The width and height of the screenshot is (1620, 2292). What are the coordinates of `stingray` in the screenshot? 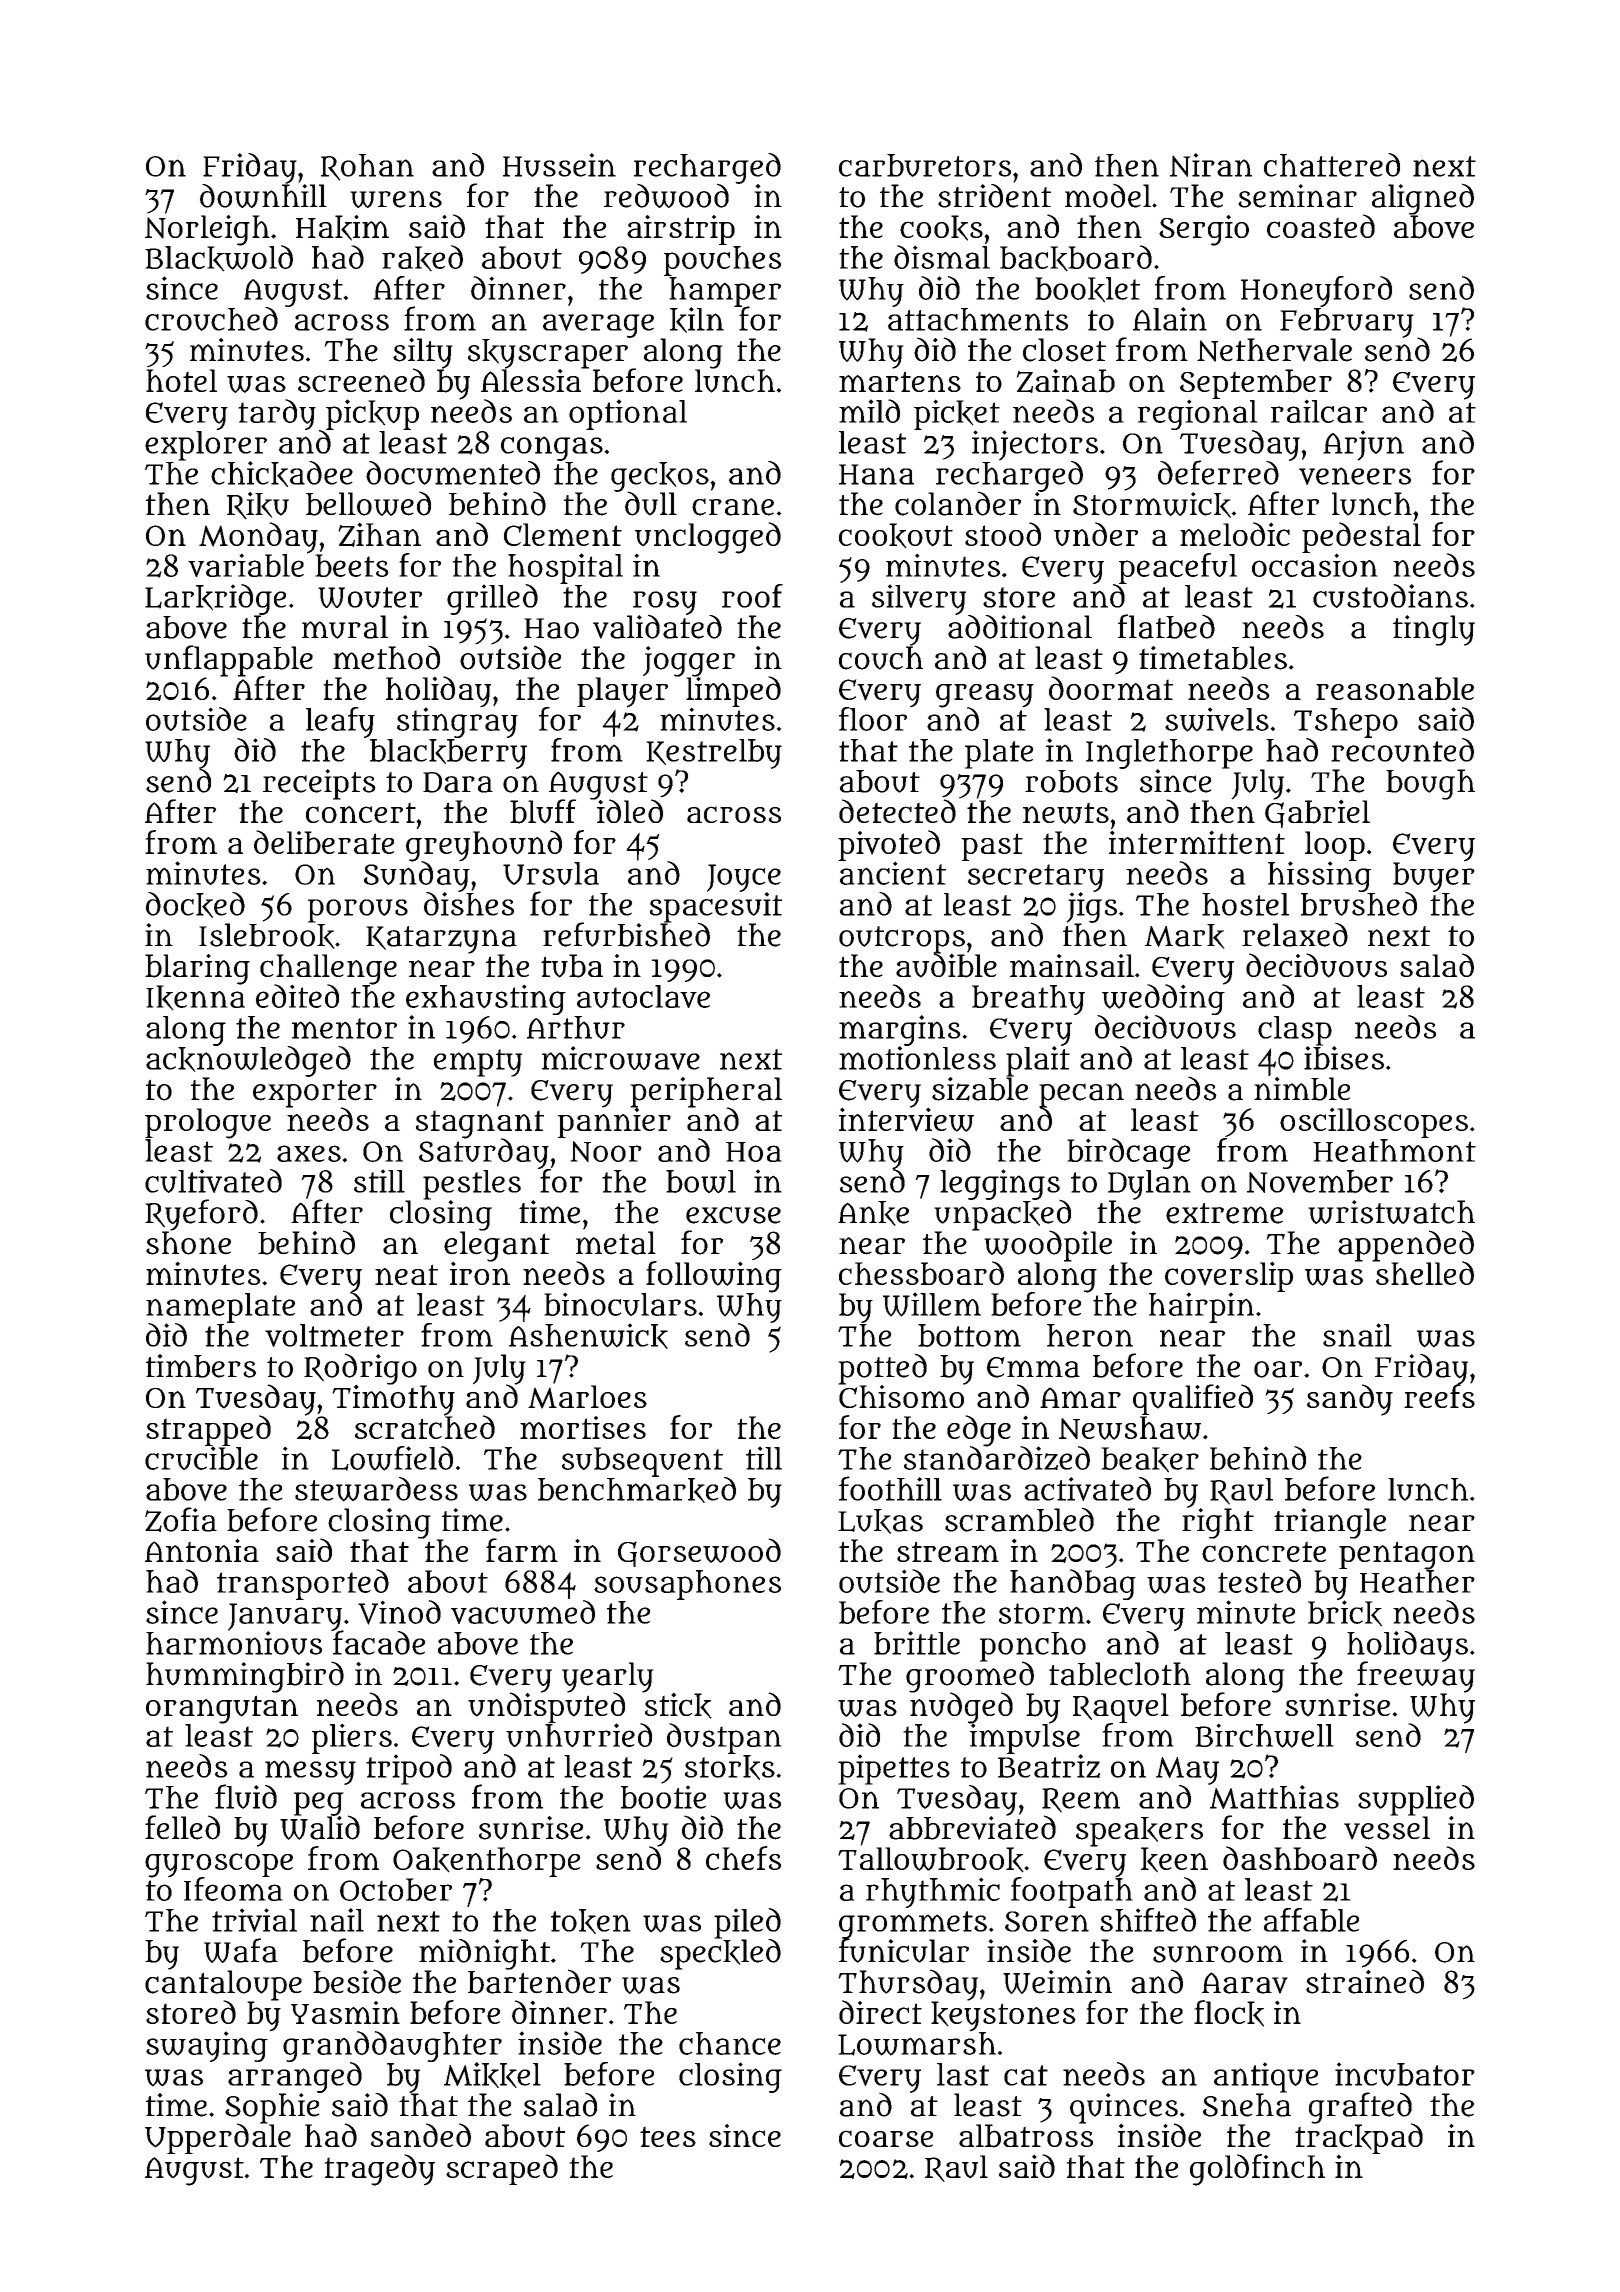 It's located at (457, 722).
